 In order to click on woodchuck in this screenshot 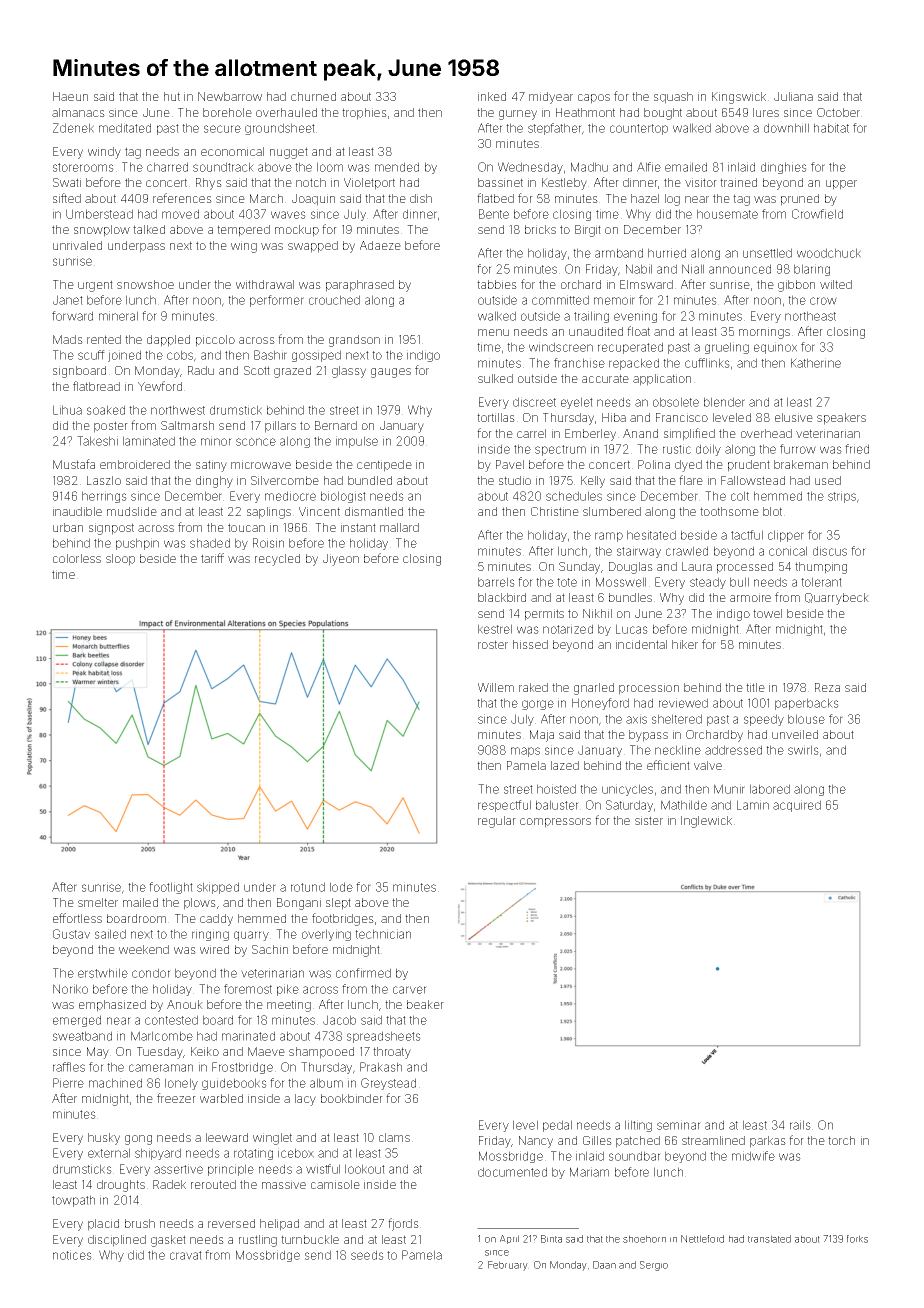, I will do `click(829, 253)`.
